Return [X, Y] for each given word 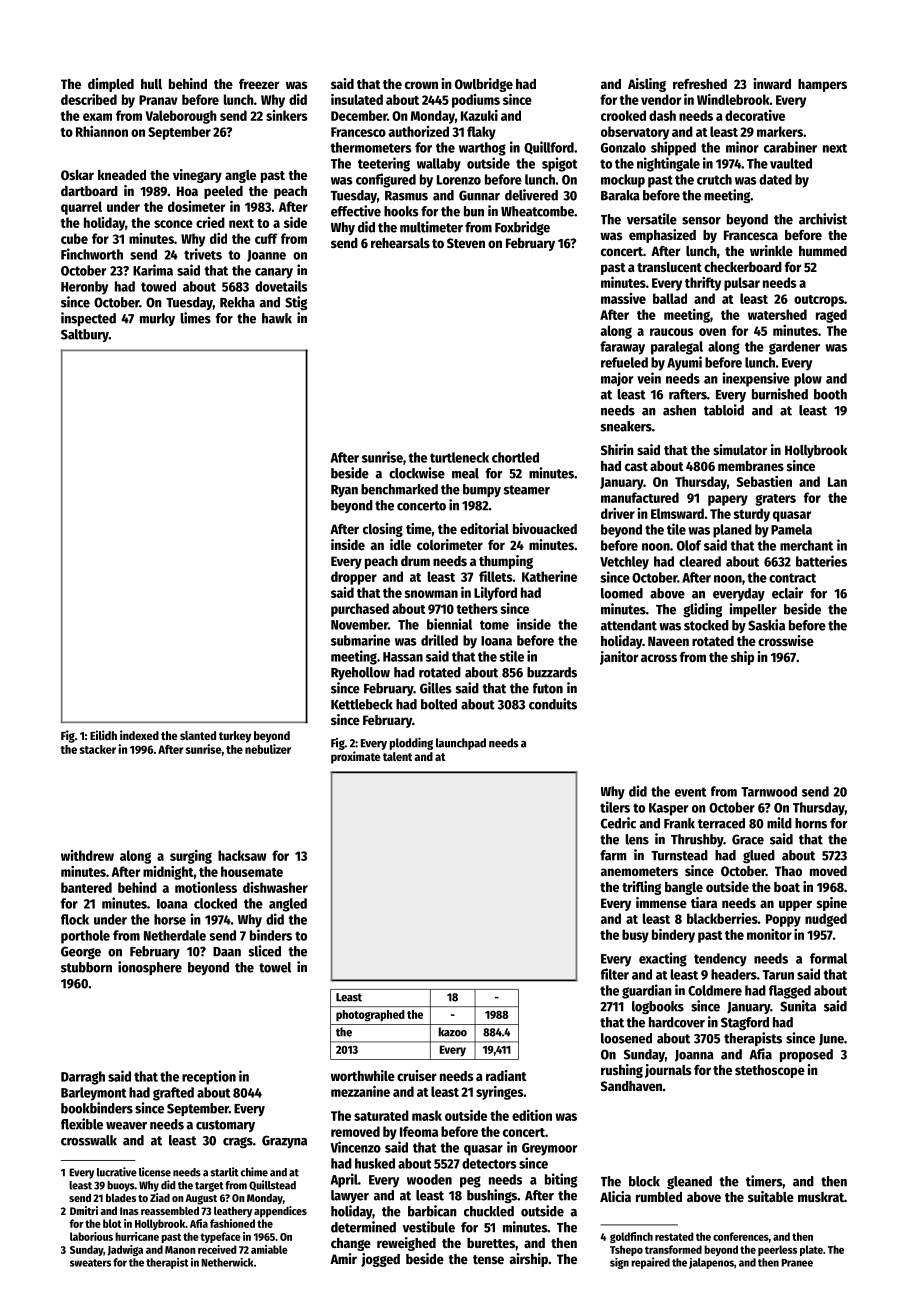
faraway [622, 348]
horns [811, 823]
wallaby [439, 165]
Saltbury [85, 335]
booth [830, 394]
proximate [356, 757]
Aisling [647, 85]
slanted [198, 735]
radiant [506, 1075]
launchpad [461, 744]
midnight [168, 873]
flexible [82, 1124]
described [89, 99]
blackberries [722, 918]
